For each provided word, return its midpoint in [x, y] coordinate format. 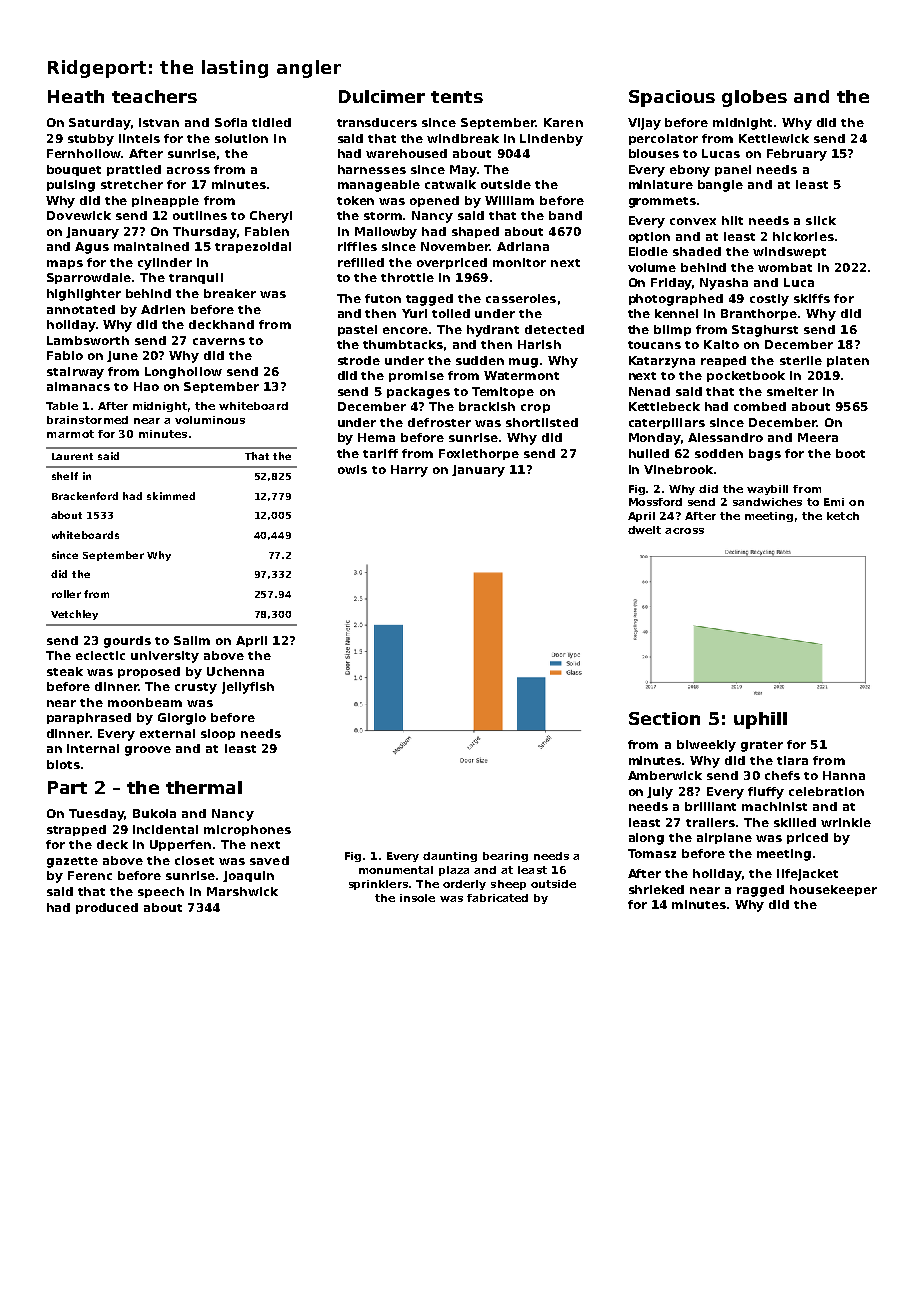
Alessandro [725, 437]
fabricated [497, 898]
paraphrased [89, 718]
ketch [843, 516]
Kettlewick [774, 138]
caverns [219, 341]
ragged [760, 891]
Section [664, 718]
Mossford [655, 502]
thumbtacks [403, 344]
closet [194, 860]
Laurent [72, 456]
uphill [760, 720]
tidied [271, 122]
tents [457, 97]
